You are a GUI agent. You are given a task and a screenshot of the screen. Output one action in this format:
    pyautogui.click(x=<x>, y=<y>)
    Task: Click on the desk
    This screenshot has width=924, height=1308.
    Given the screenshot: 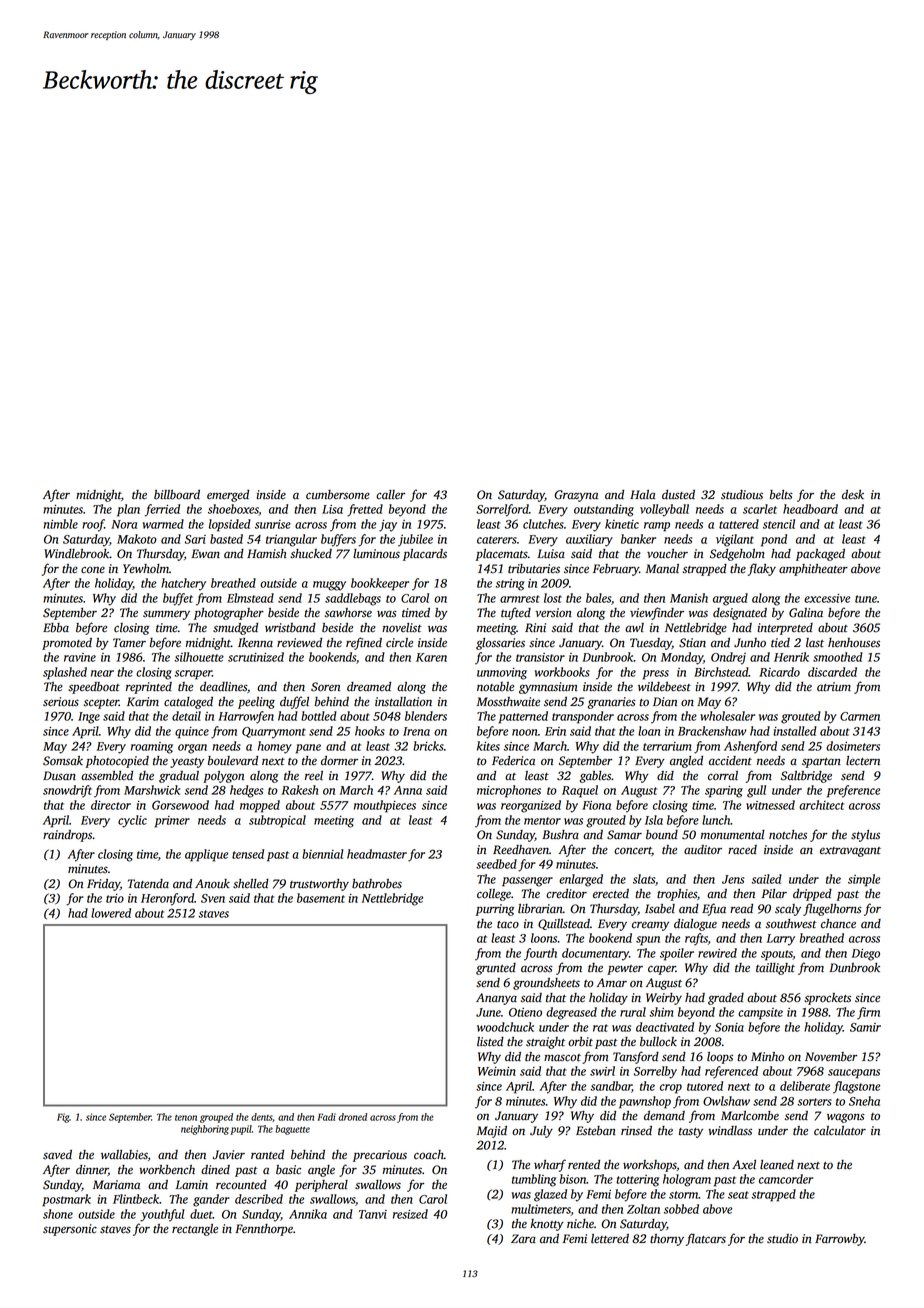 What is the action you would take?
    pyautogui.click(x=853, y=495)
